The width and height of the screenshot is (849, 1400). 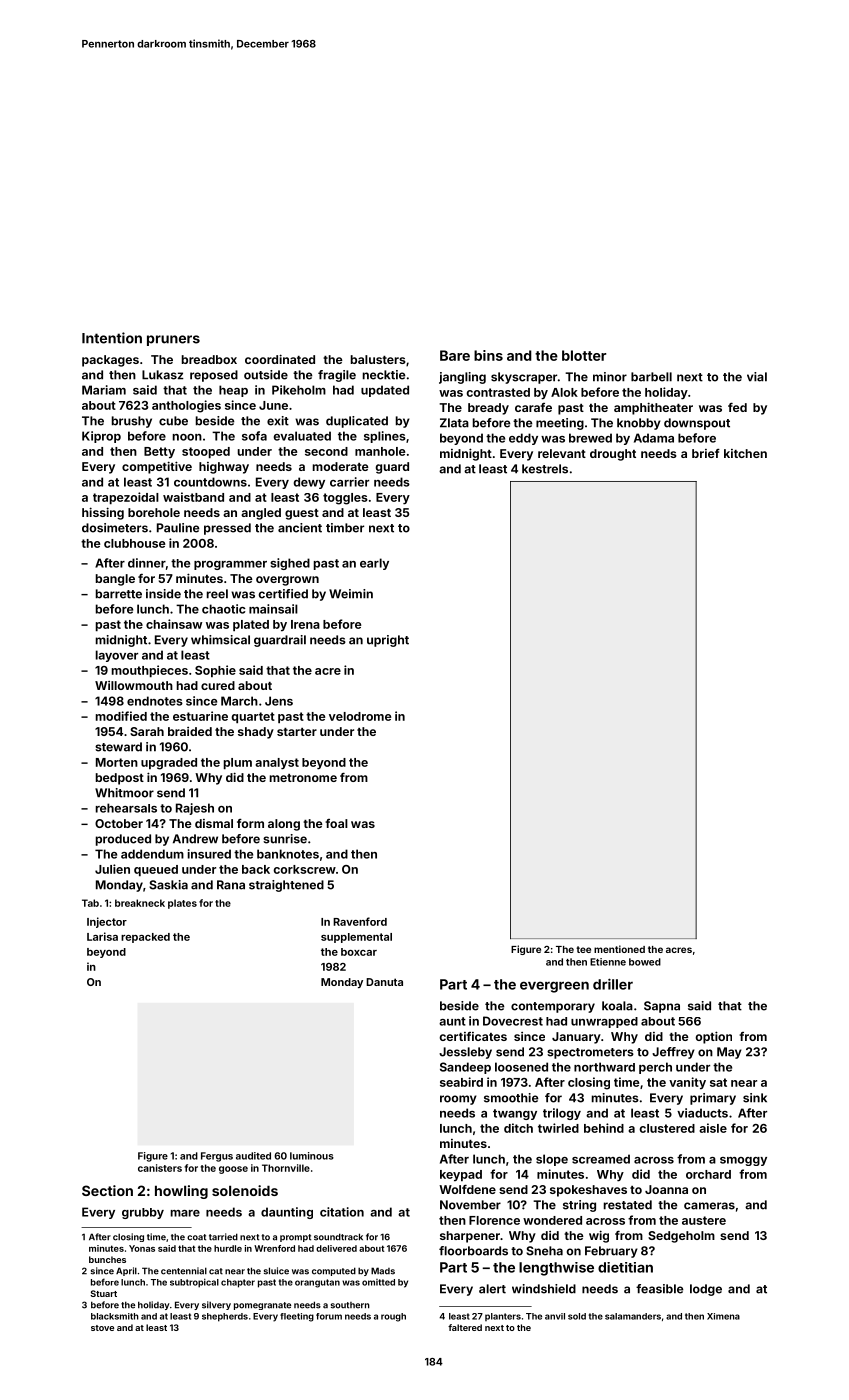 What do you see at coordinates (619, 949) in the screenshot?
I see `mentioned` at bounding box center [619, 949].
